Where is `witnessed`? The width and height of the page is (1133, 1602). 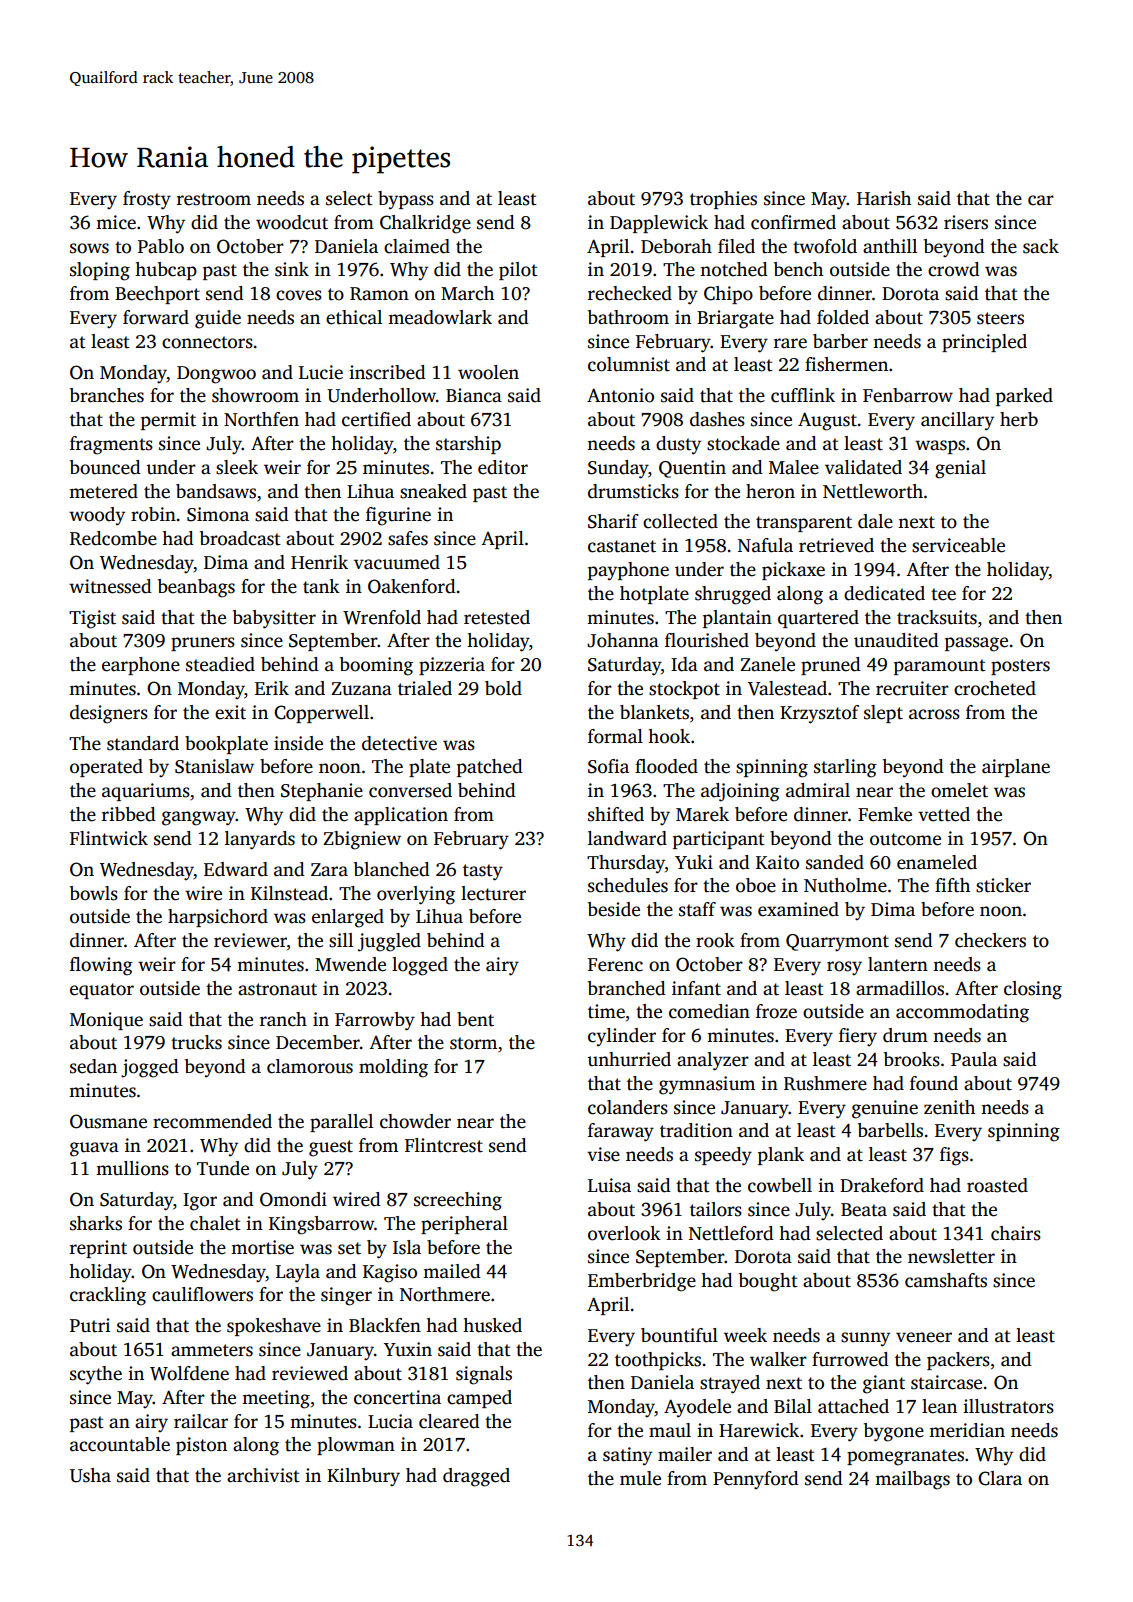 witnessed is located at coordinates (110, 586).
